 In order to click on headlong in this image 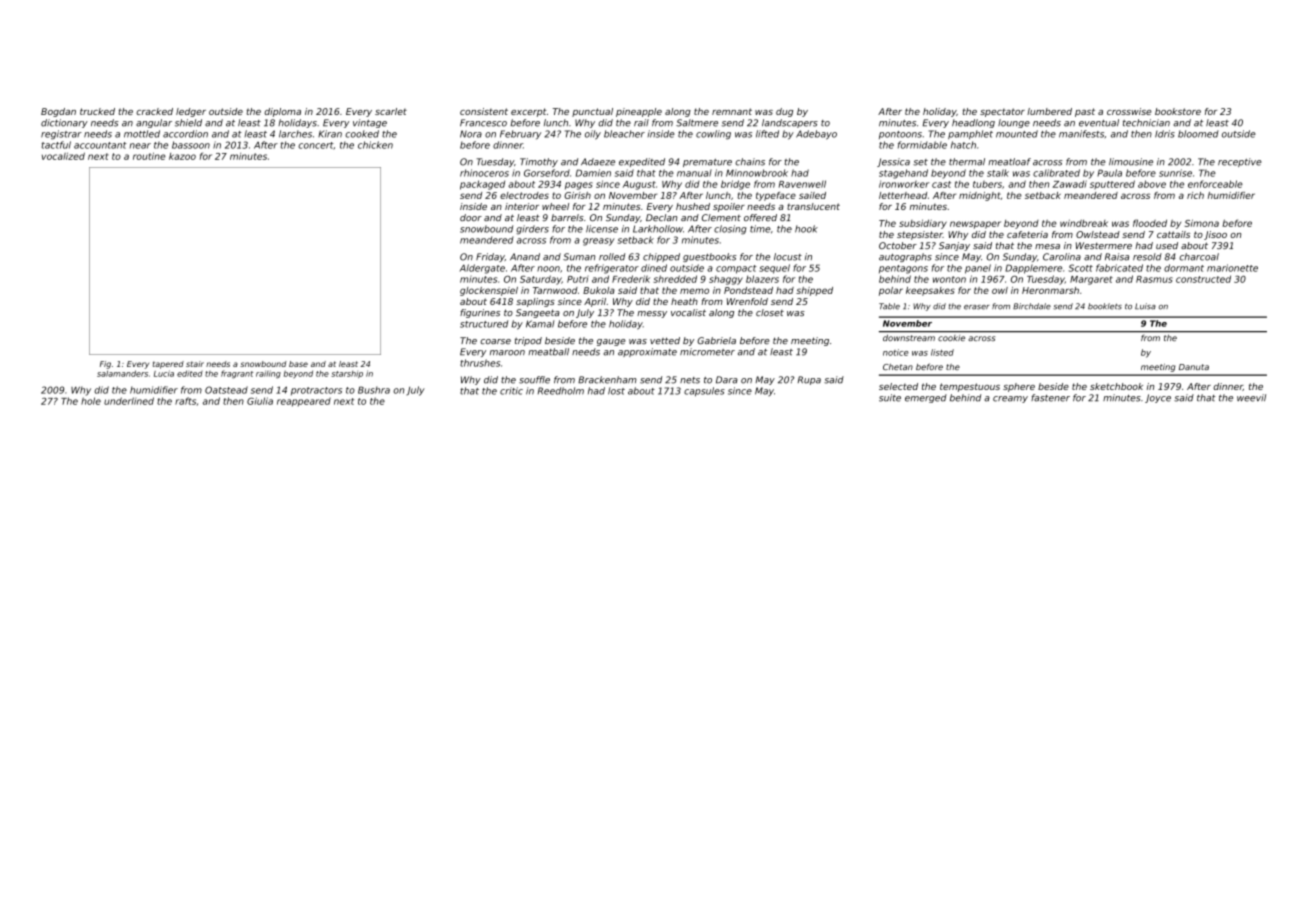, I will do `click(973, 123)`.
